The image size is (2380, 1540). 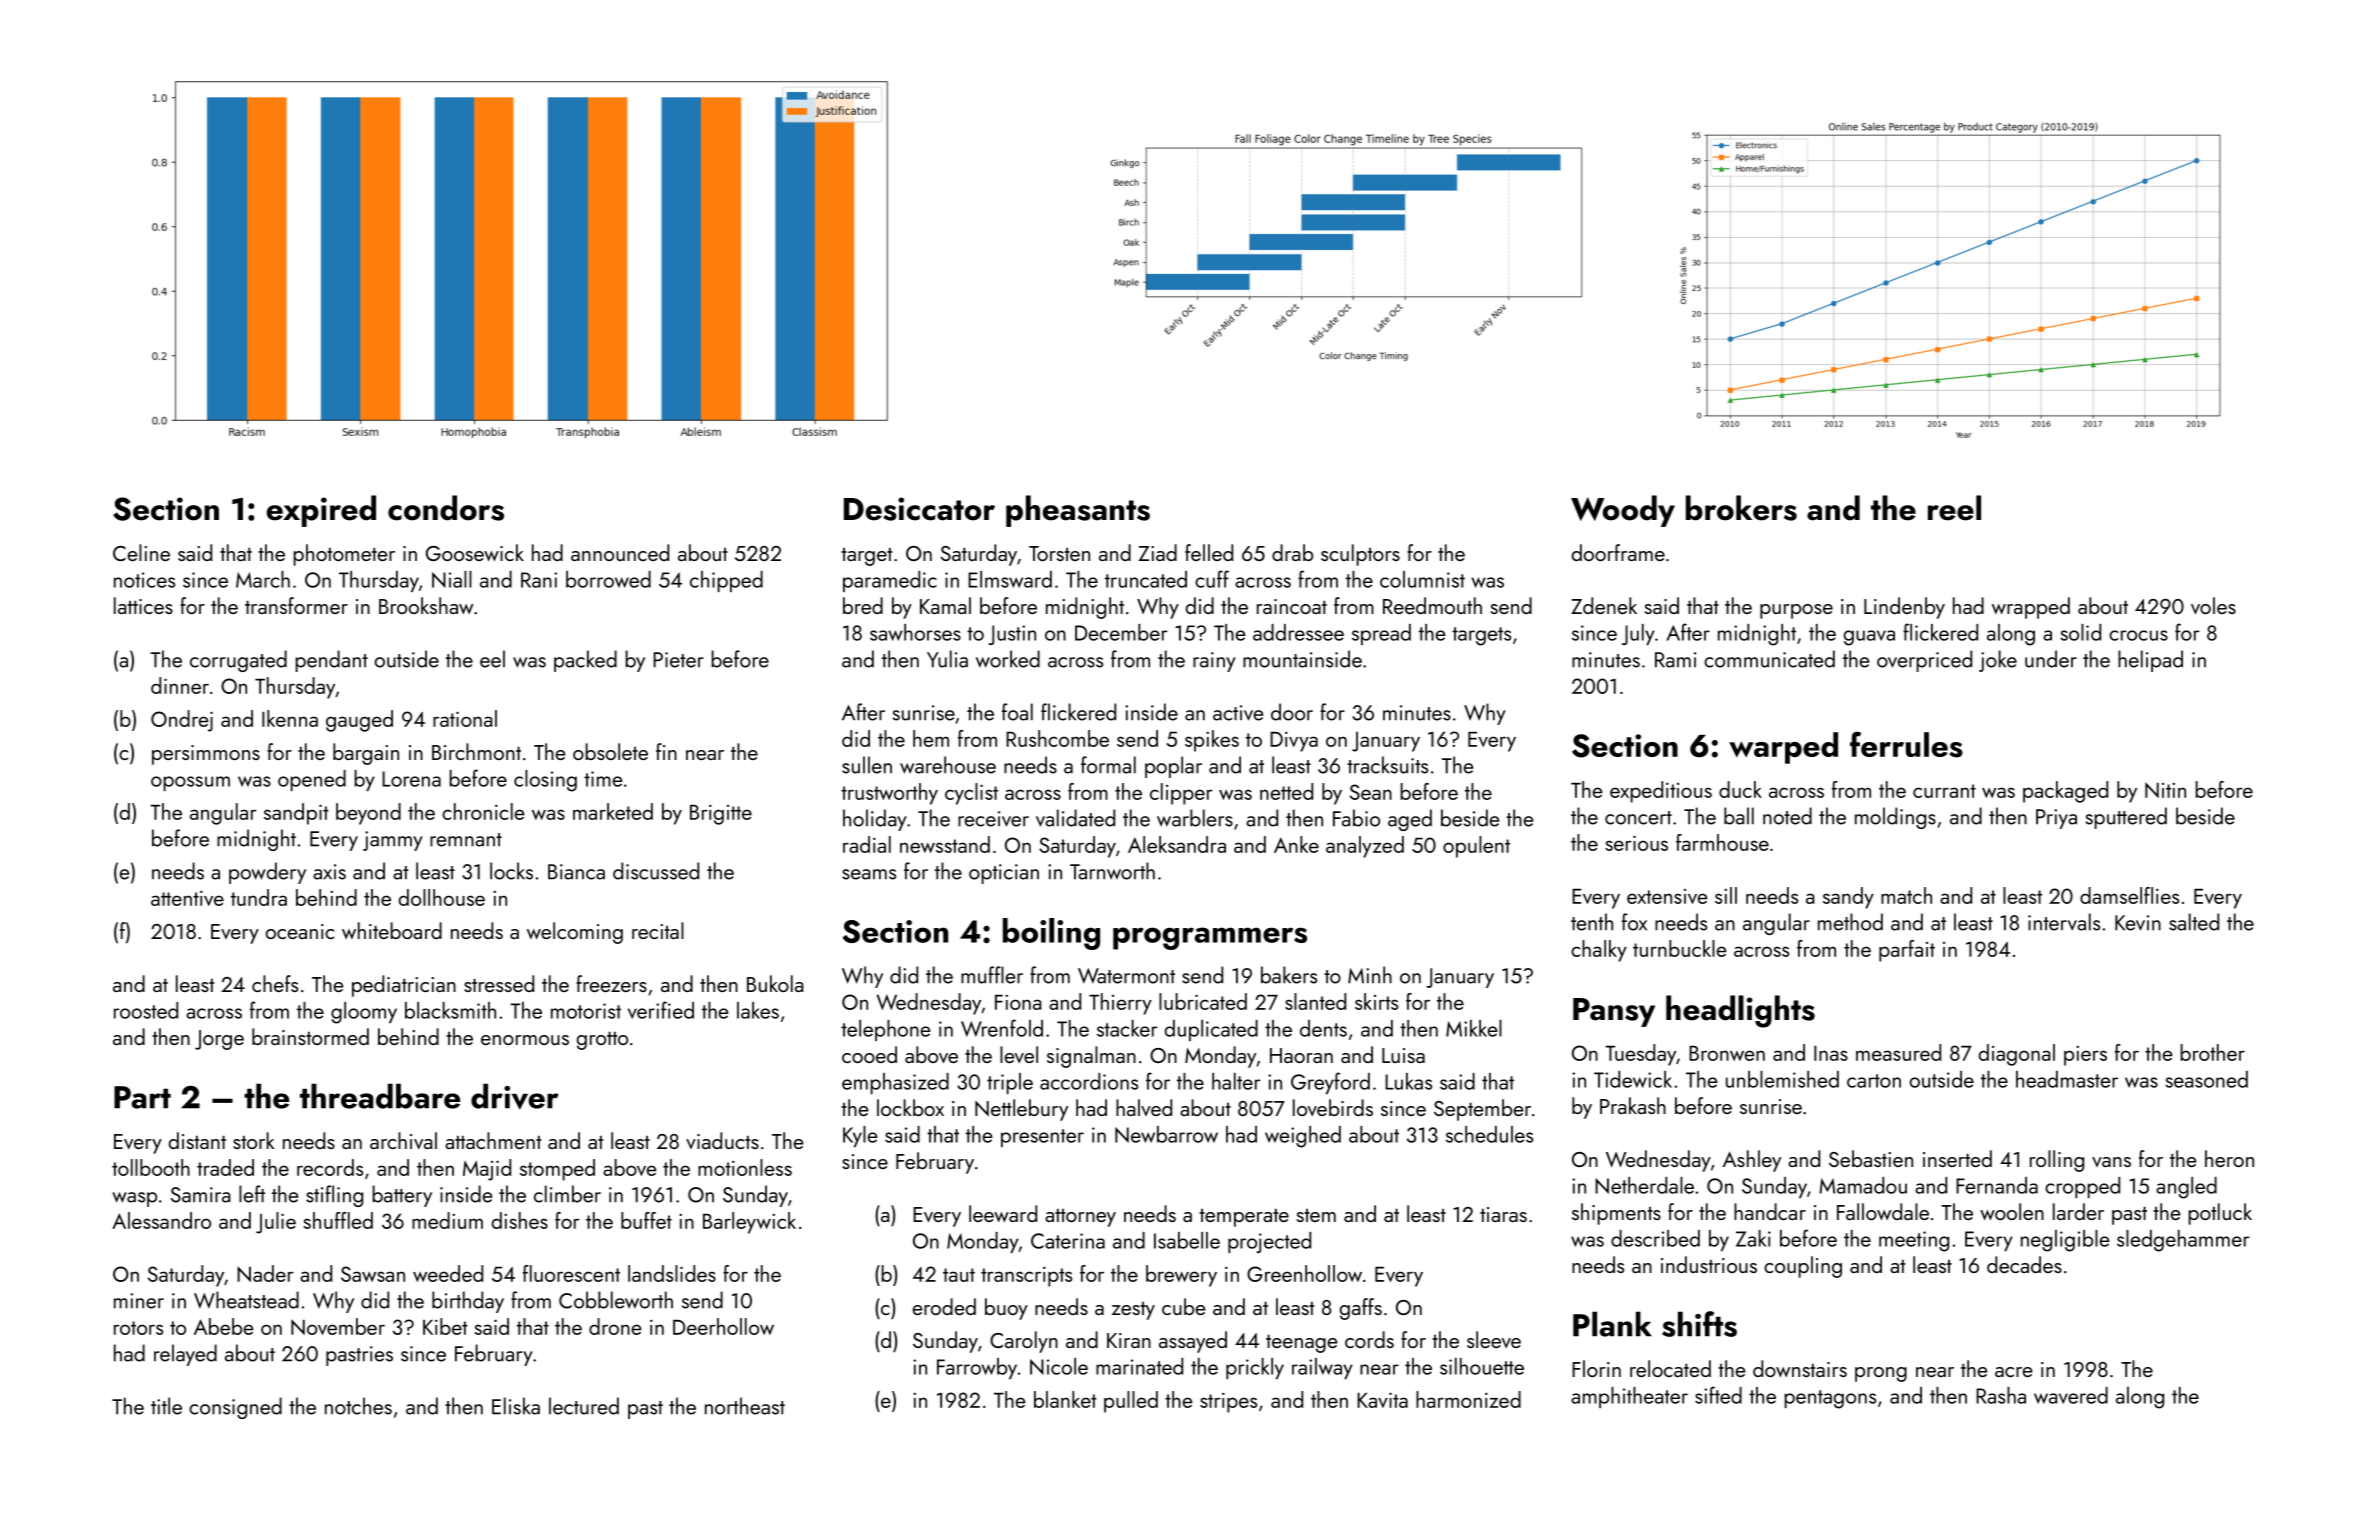 What do you see at coordinates (1741, 508) in the screenshot?
I see `brokers` at bounding box center [1741, 508].
